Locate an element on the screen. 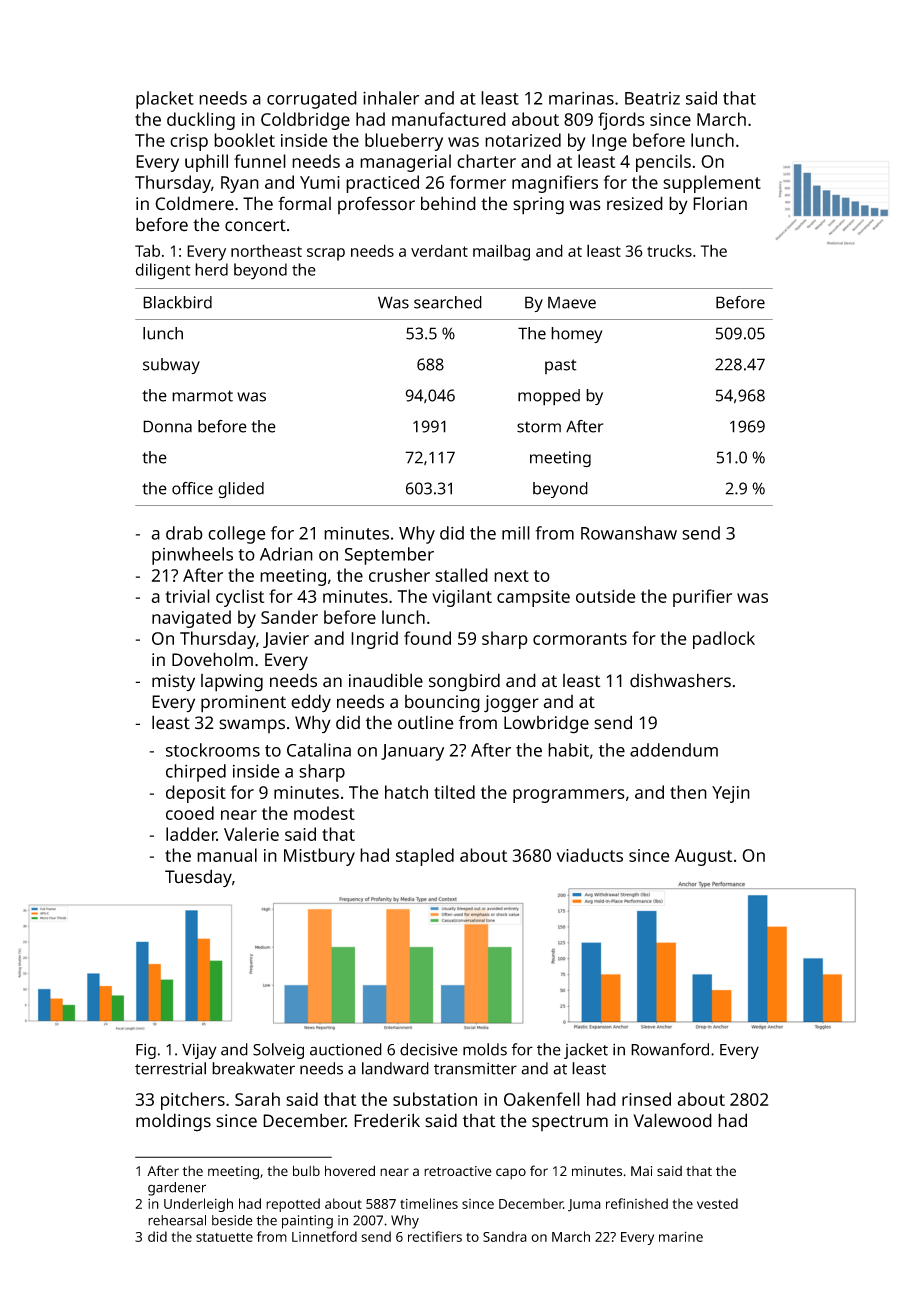 Image resolution: width=908 pixels, height=1316 pixels. Catalina is located at coordinates (319, 750).
